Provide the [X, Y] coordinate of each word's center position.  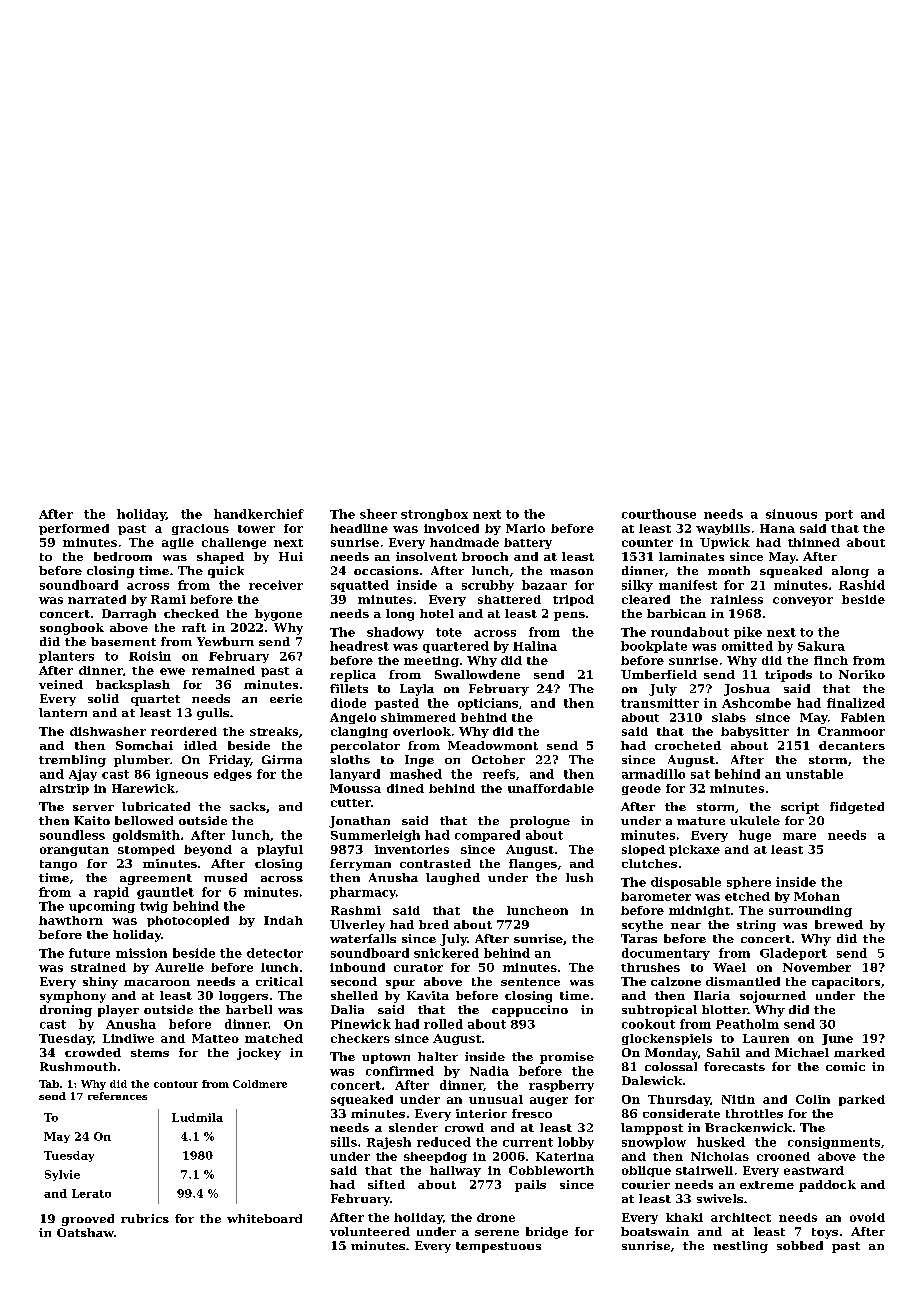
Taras [639, 938]
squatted [360, 586]
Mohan [817, 896]
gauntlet [165, 893]
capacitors [846, 983]
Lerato [91, 1193]
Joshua [747, 690]
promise [567, 1058]
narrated [97, 599]
